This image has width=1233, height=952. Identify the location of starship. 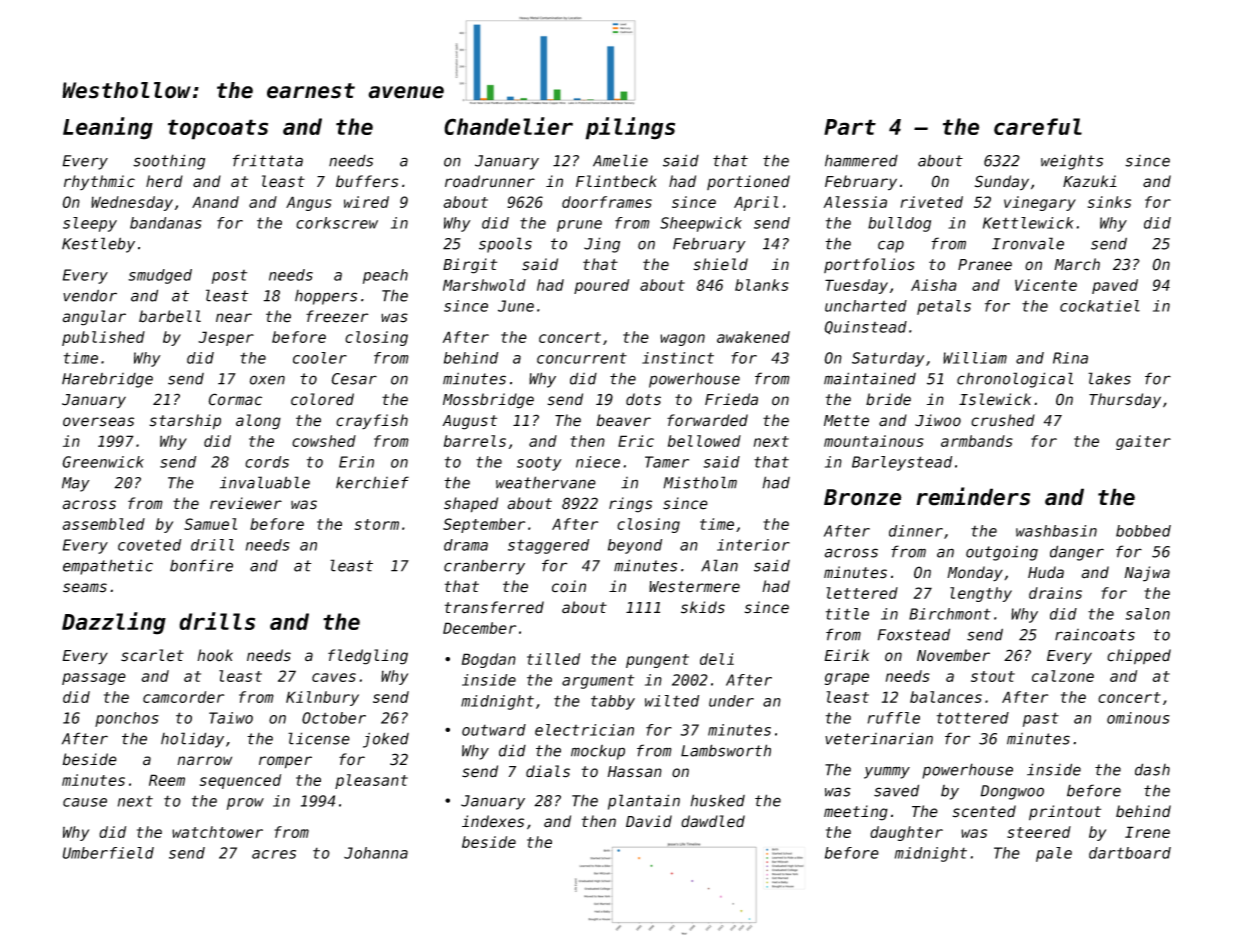
(185, 422).
